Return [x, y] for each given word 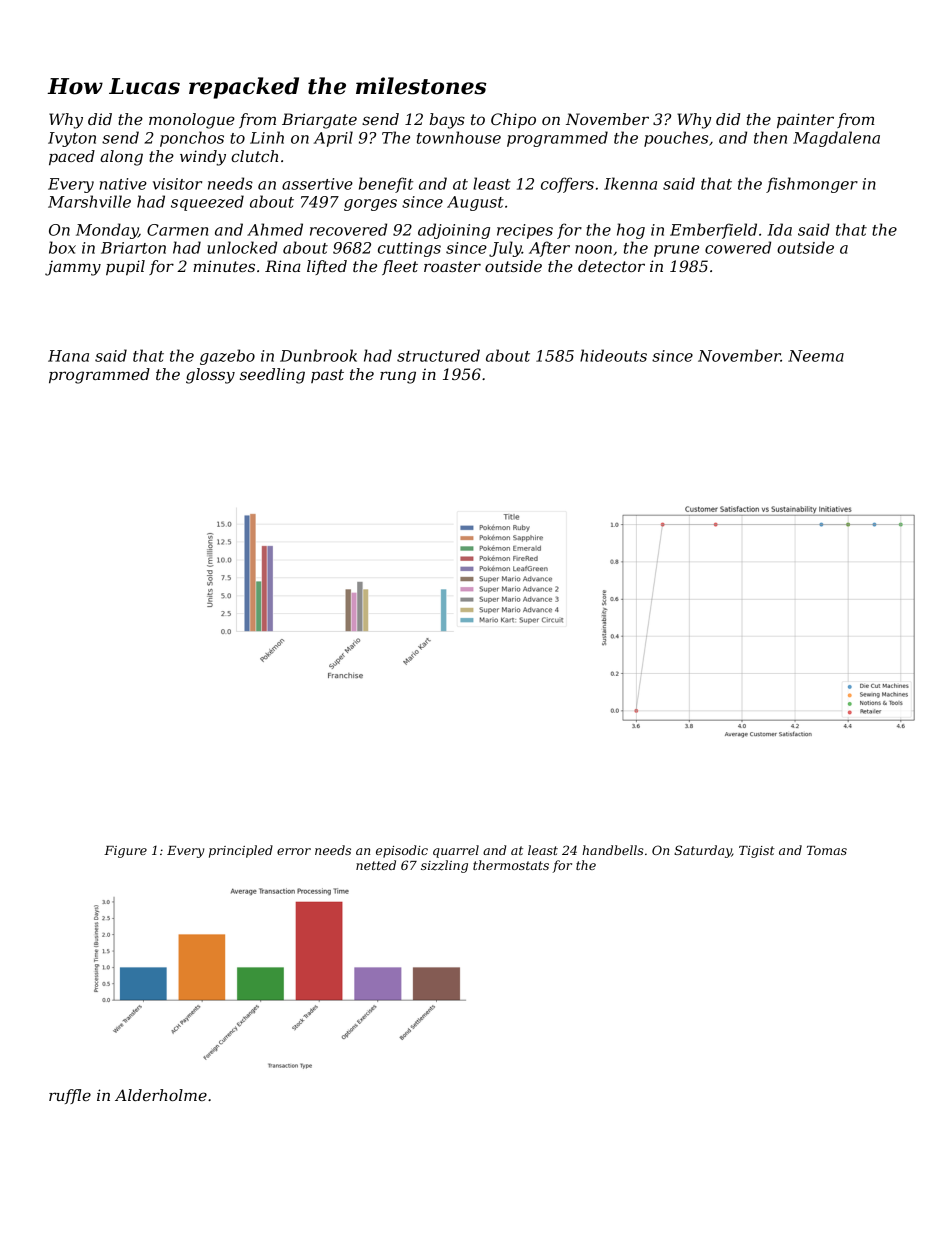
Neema [816, 356]
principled [241, 851]
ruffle [70, 1096]
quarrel [456, 851]
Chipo [513, 120]
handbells [613, 850]
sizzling [444, 866]
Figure [125, 852]
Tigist [757, 852]
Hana [68, 356]
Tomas [827, 850]
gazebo [227, 357]
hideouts [613, 355]
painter [805, 120]
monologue [192, 121]
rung [398, 377]
